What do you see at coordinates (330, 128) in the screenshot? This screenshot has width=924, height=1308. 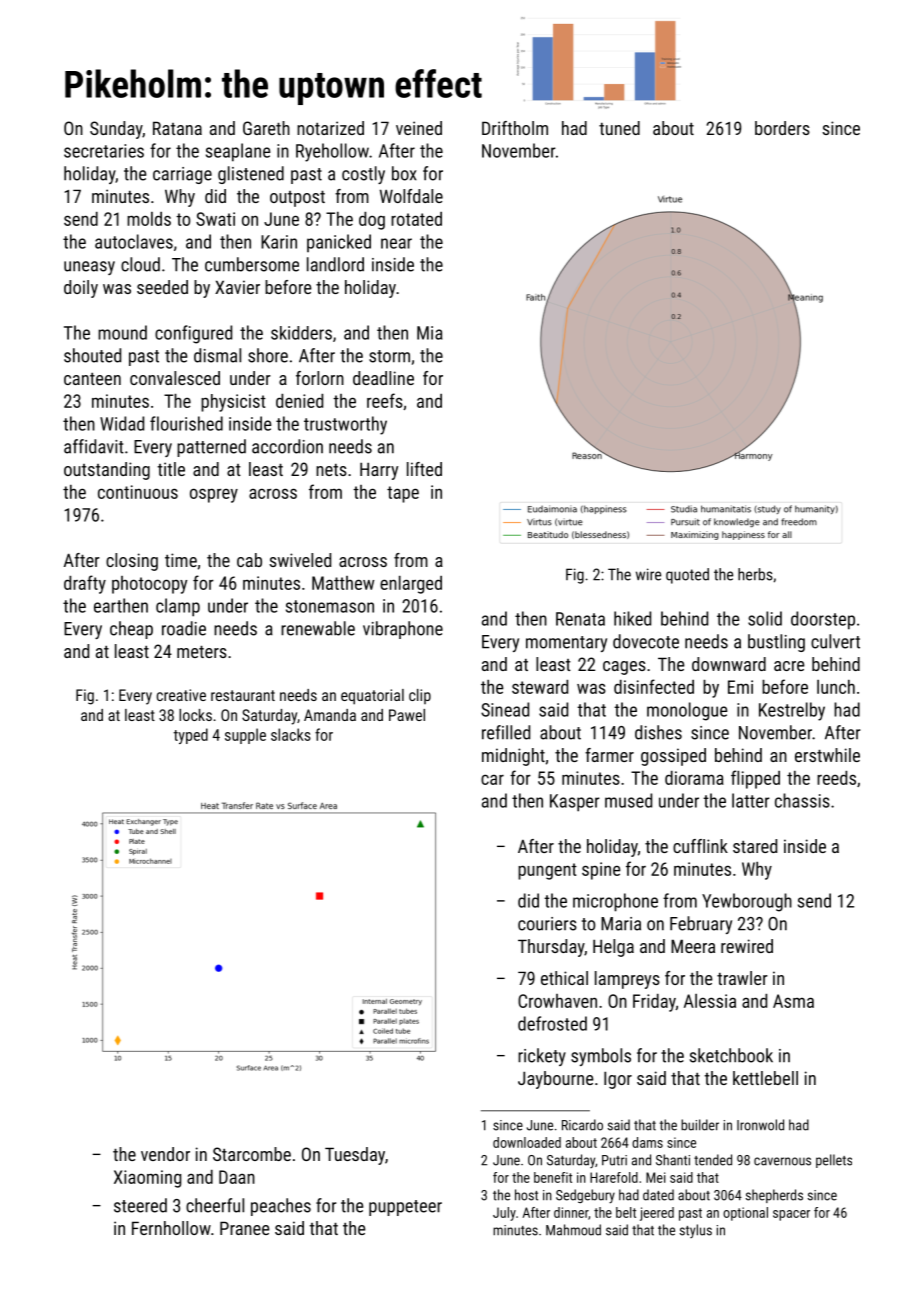 I see `notarized` at bounding box center [330, 128].
